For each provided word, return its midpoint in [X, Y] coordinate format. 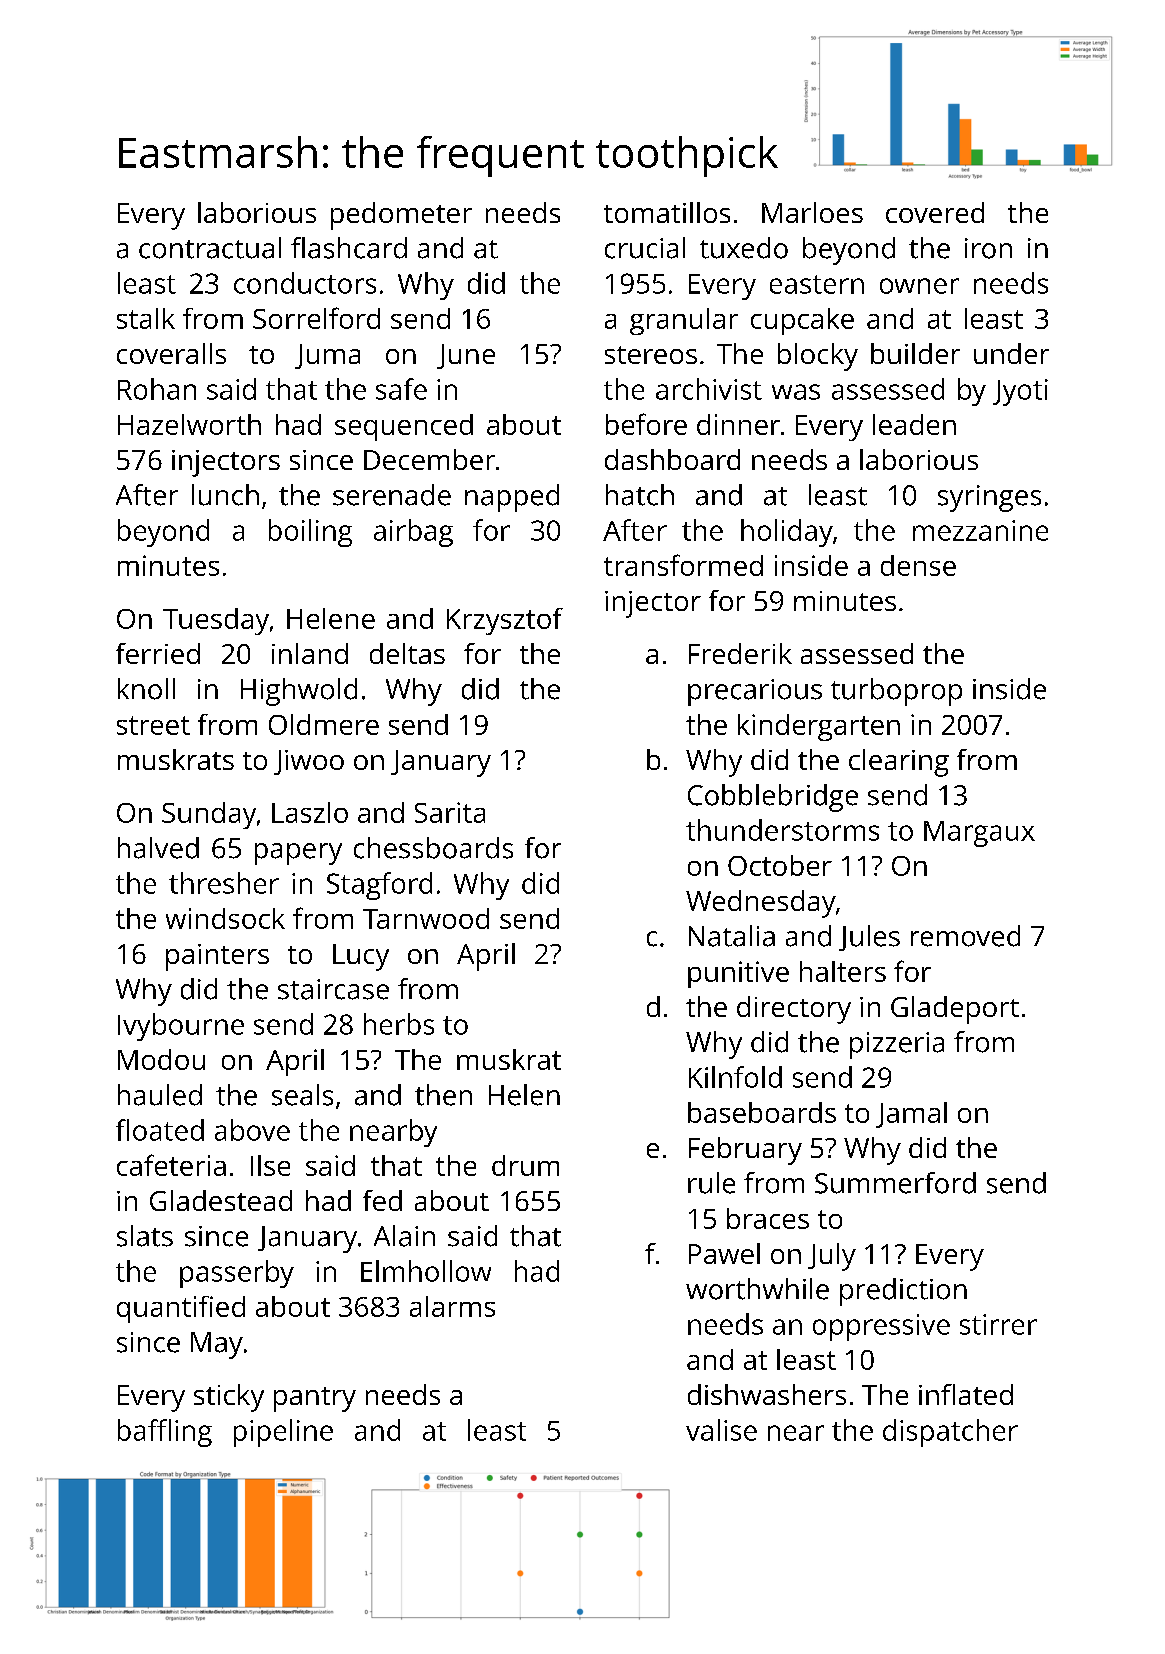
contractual [210, 248]
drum [525, 1165]
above [252, 1130]
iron [988, 248]
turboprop [896, 692]
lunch [225, 495]
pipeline [283, 1433]
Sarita [450, 812]
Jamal [911, 1115]
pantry [315, 1399]
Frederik [740, 653]
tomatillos [667, 212]
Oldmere [324, 724]
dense [918, 565]
